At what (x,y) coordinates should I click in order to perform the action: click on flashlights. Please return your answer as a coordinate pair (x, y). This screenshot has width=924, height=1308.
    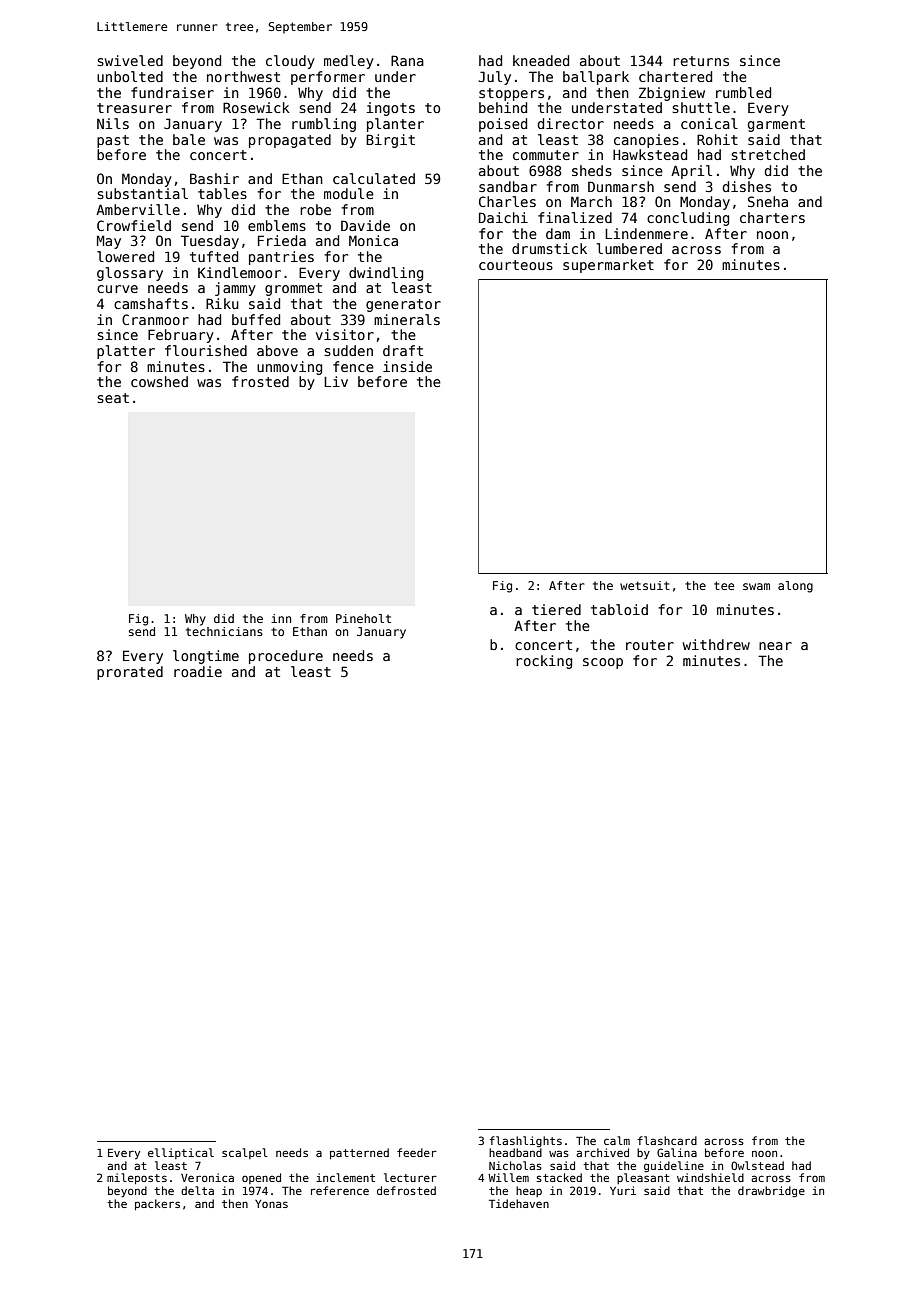
    Looking at the image, I should click on (525, 1142).
